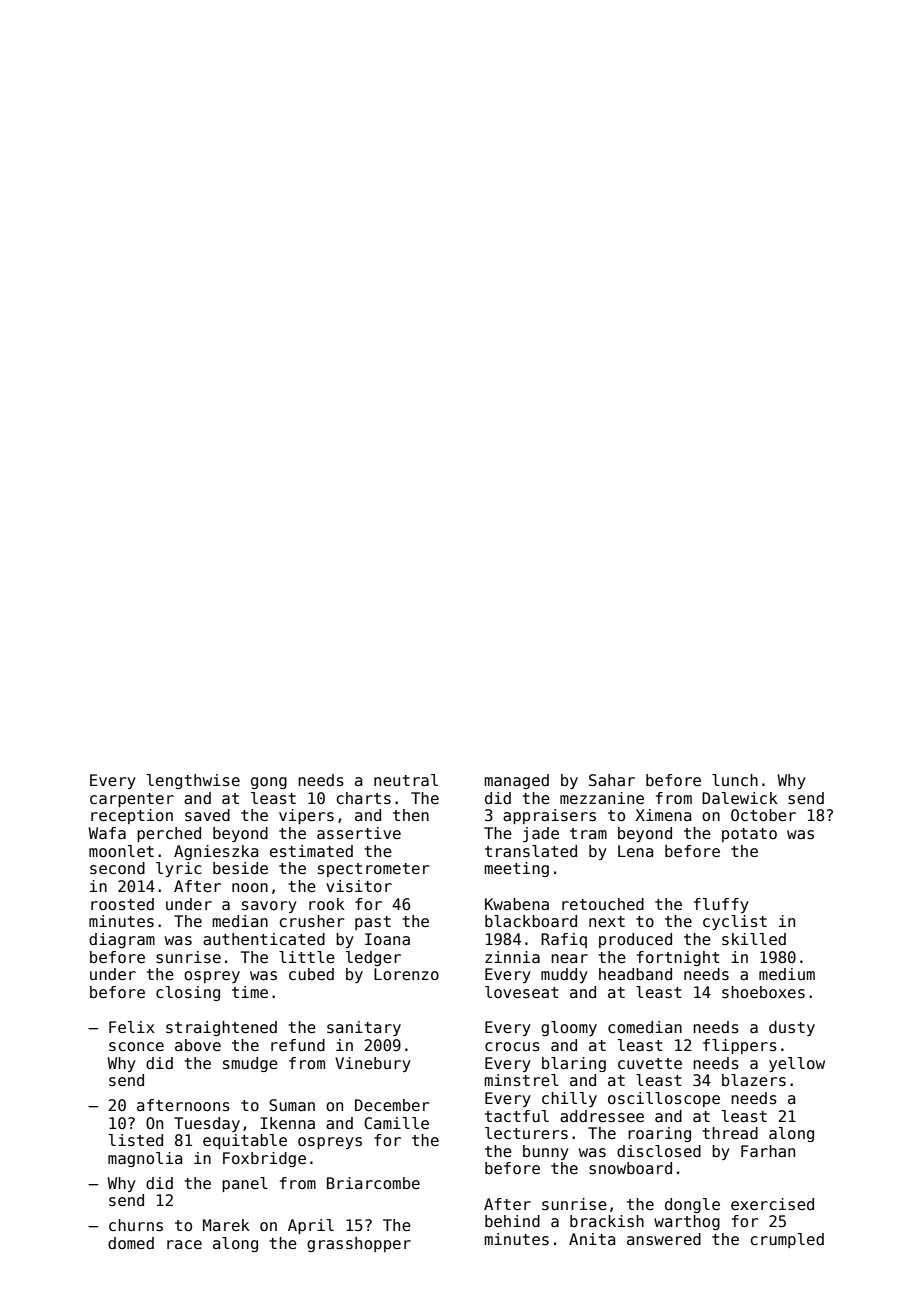  What do you see at coordinates (522, 992) in the screenshot?
I see `loveseat` at bounding box center [522, 992].
